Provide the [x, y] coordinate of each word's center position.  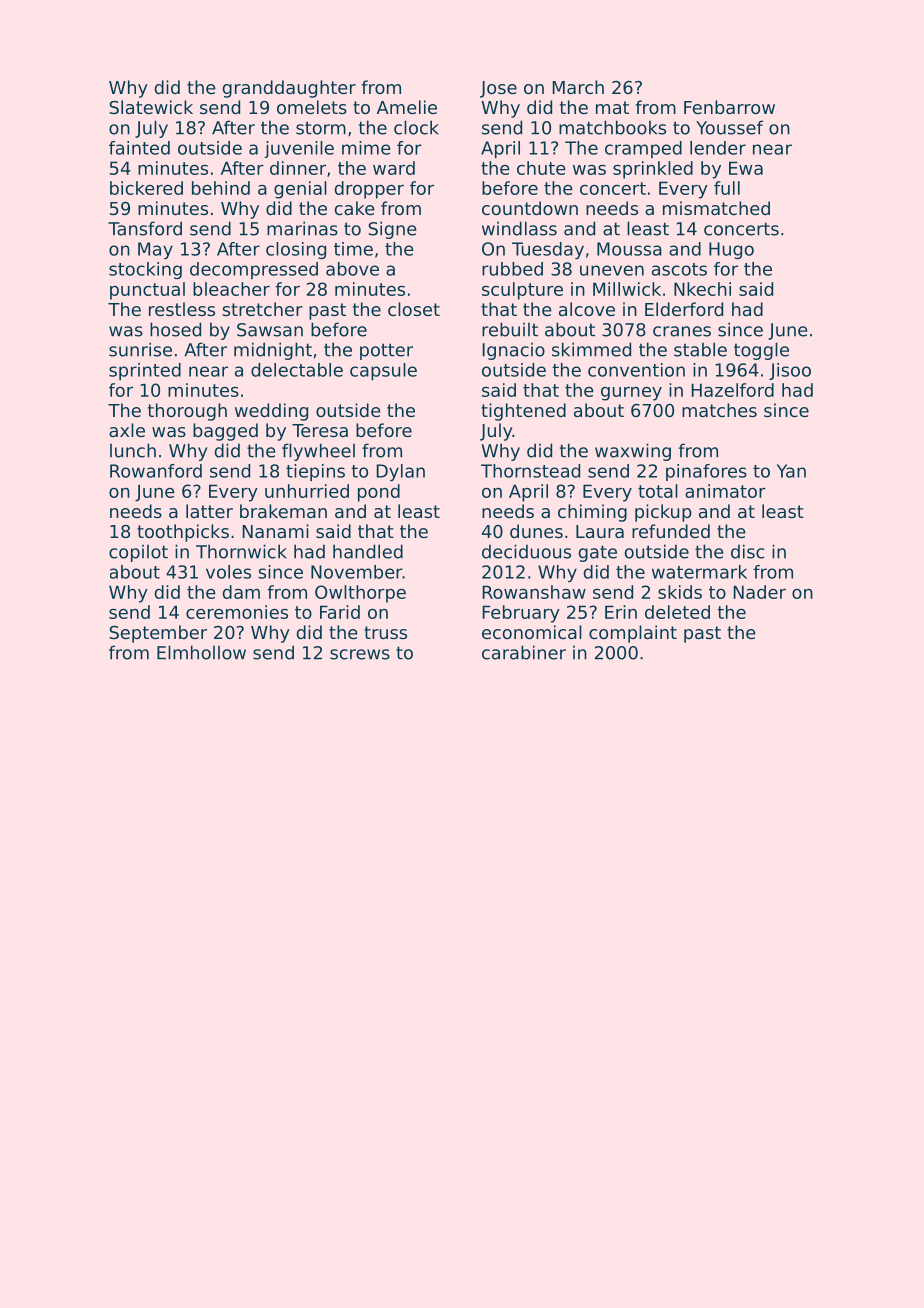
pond [379, 493]
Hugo [731, 250]
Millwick [627, 289]
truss [385, 632]
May [155, 250]
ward [394, 168]
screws [360, 654]
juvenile [299, 149]
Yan [791, 471]
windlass [519, 228]
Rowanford [156, 471]
